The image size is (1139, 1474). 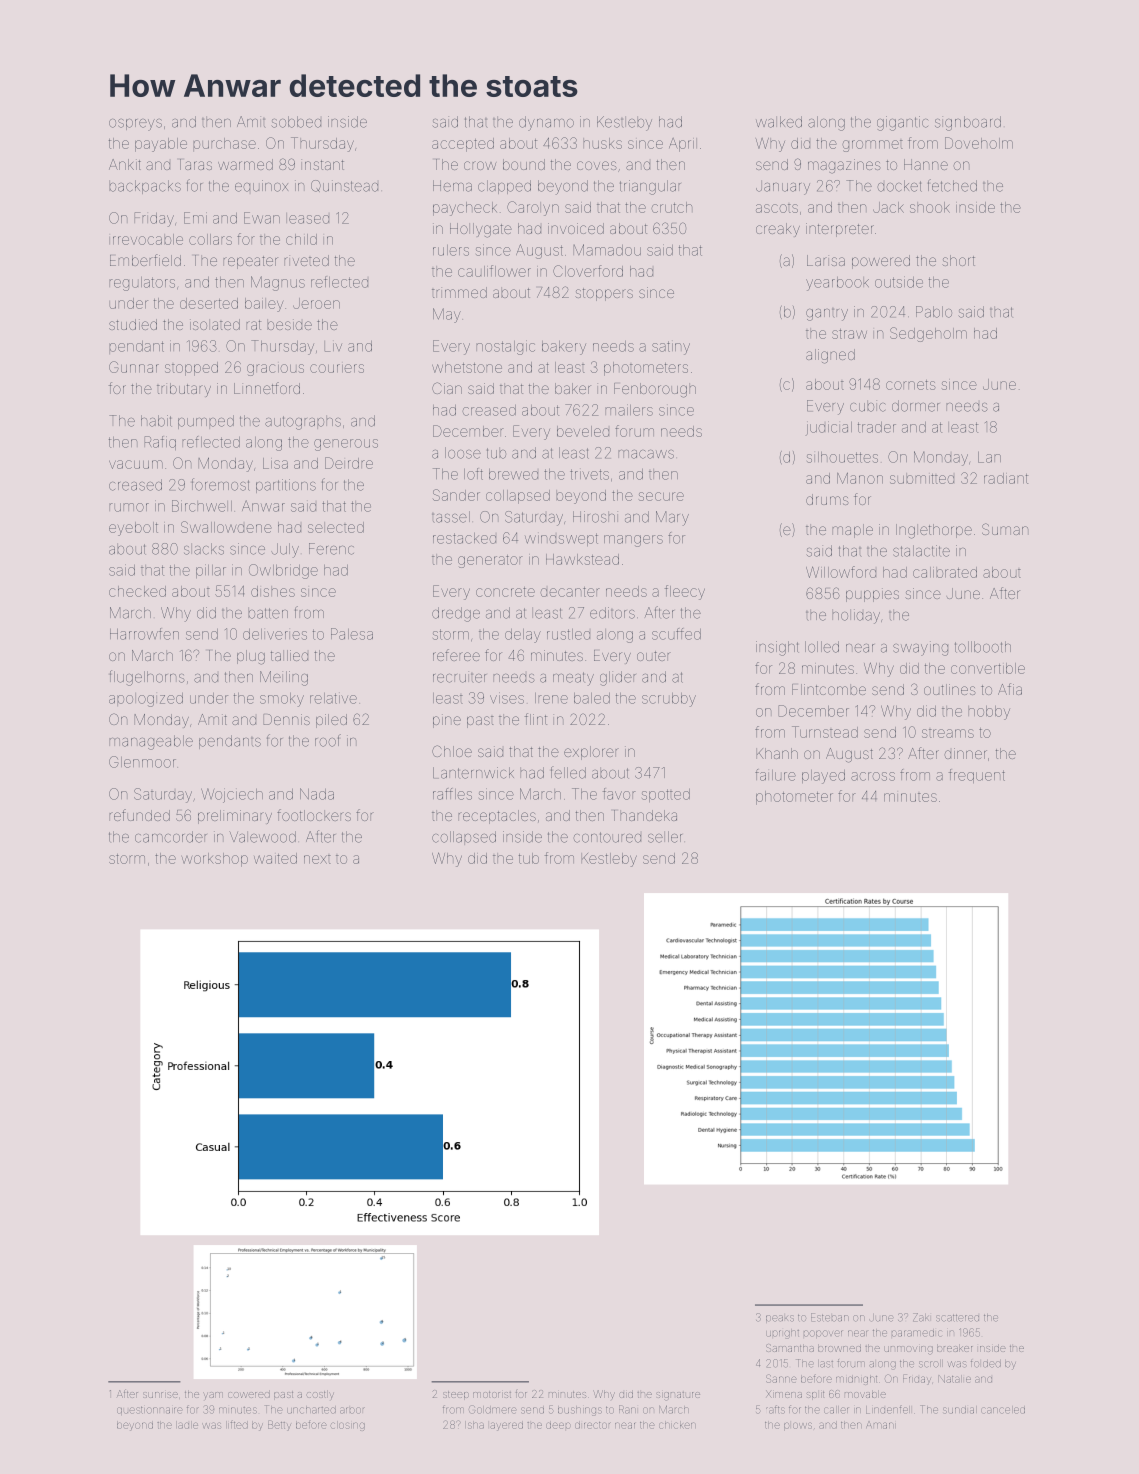 I want to click on yam, so click(x=213, y=1395).
